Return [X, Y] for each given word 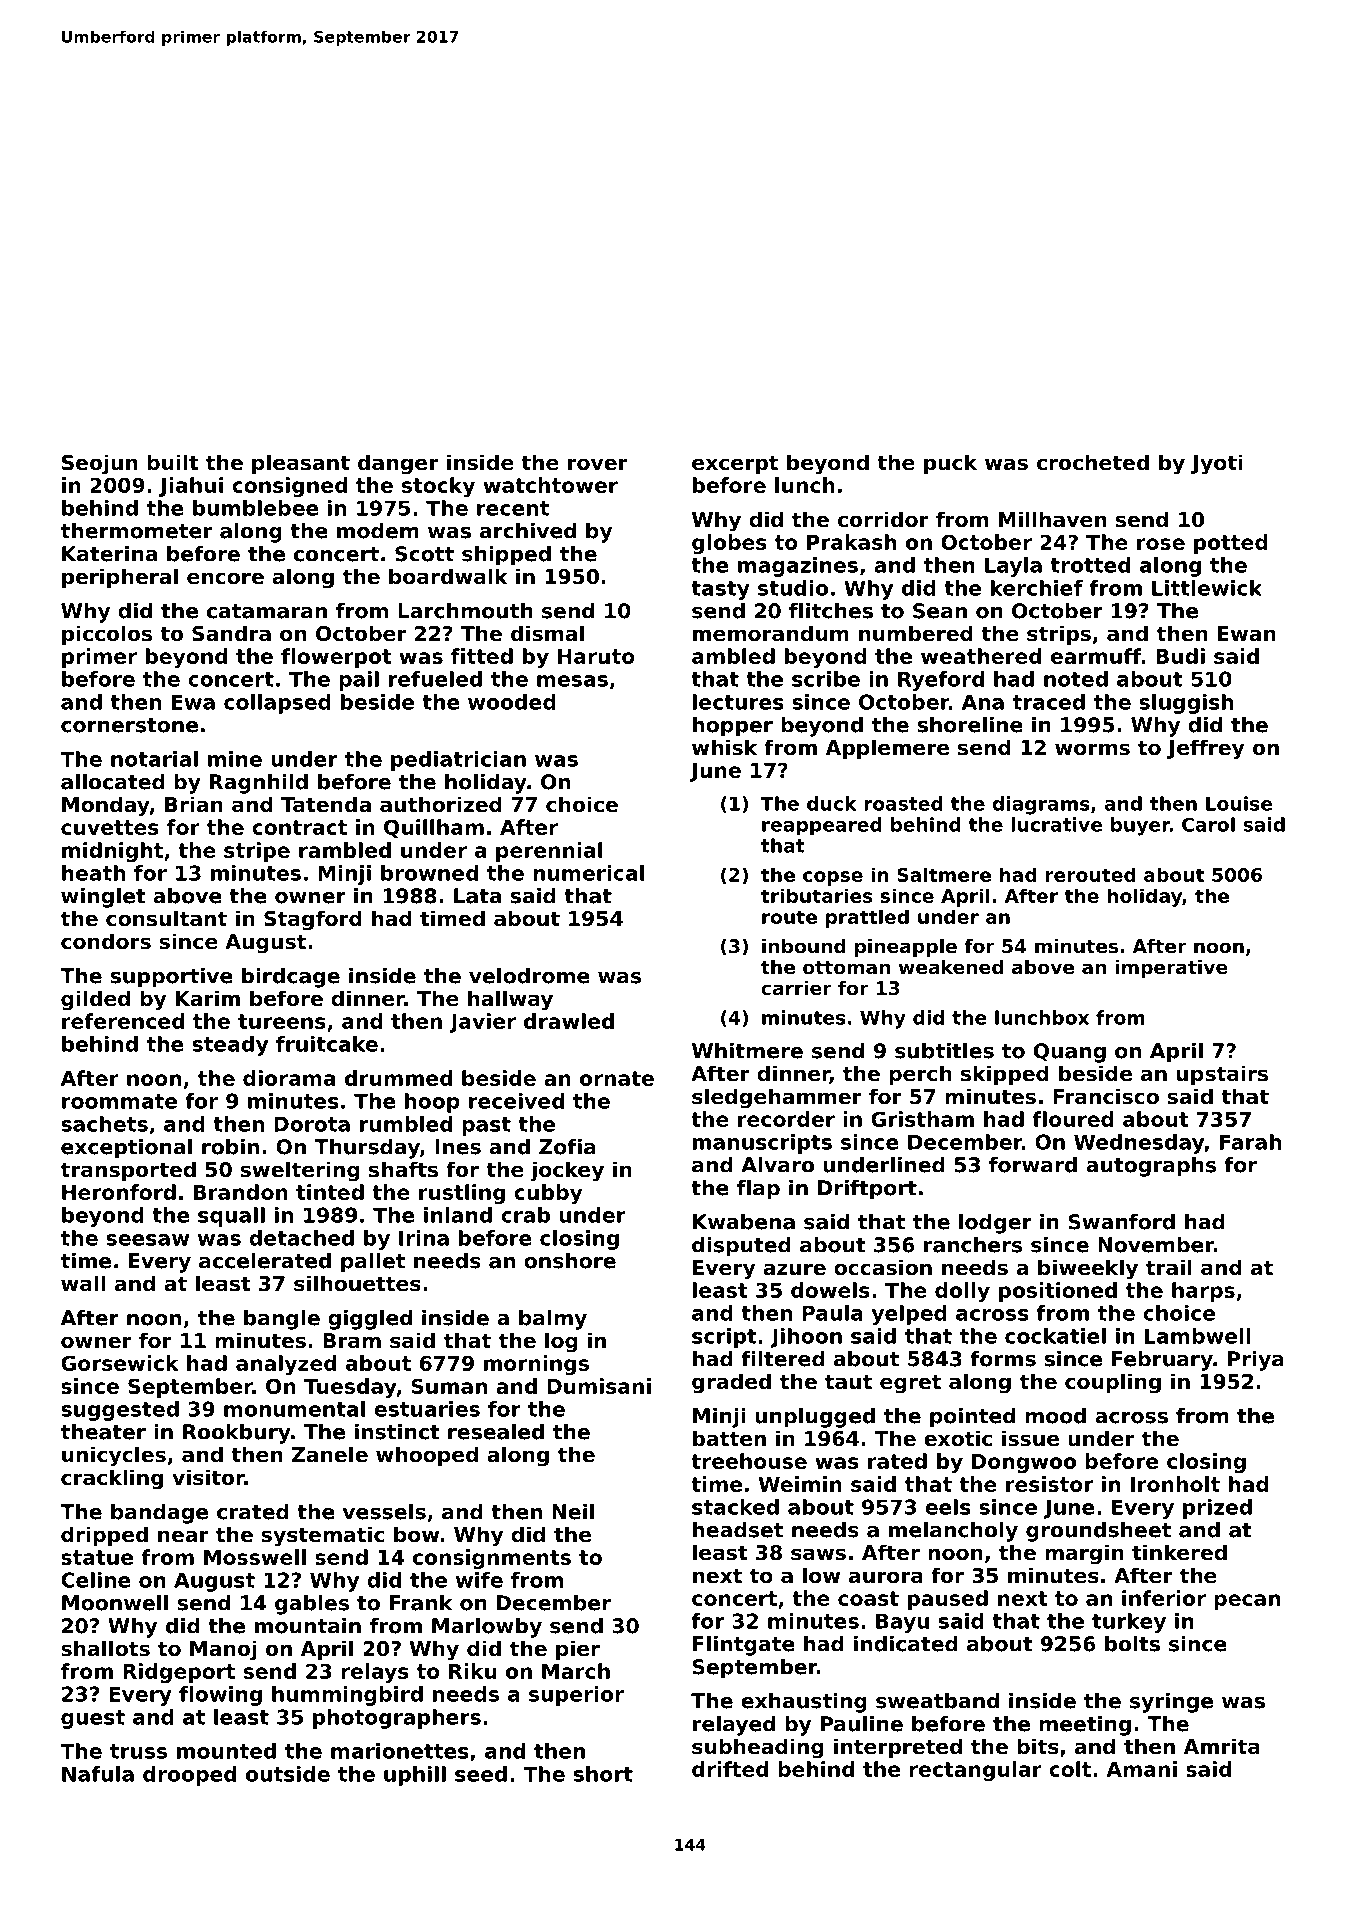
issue [1030, 1438]
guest [93, 1719]
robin [230, 1147]
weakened [951, 967]
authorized [441, 804]
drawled [569, 1021]
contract [299, 827]
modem [378, 531]
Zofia [567, 1147]
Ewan [1247, 633]
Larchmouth [465, 611]
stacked [735, 1507]
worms [1092, 749]
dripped [104, 1536]
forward [1033, 1165]
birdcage [291, 978]
